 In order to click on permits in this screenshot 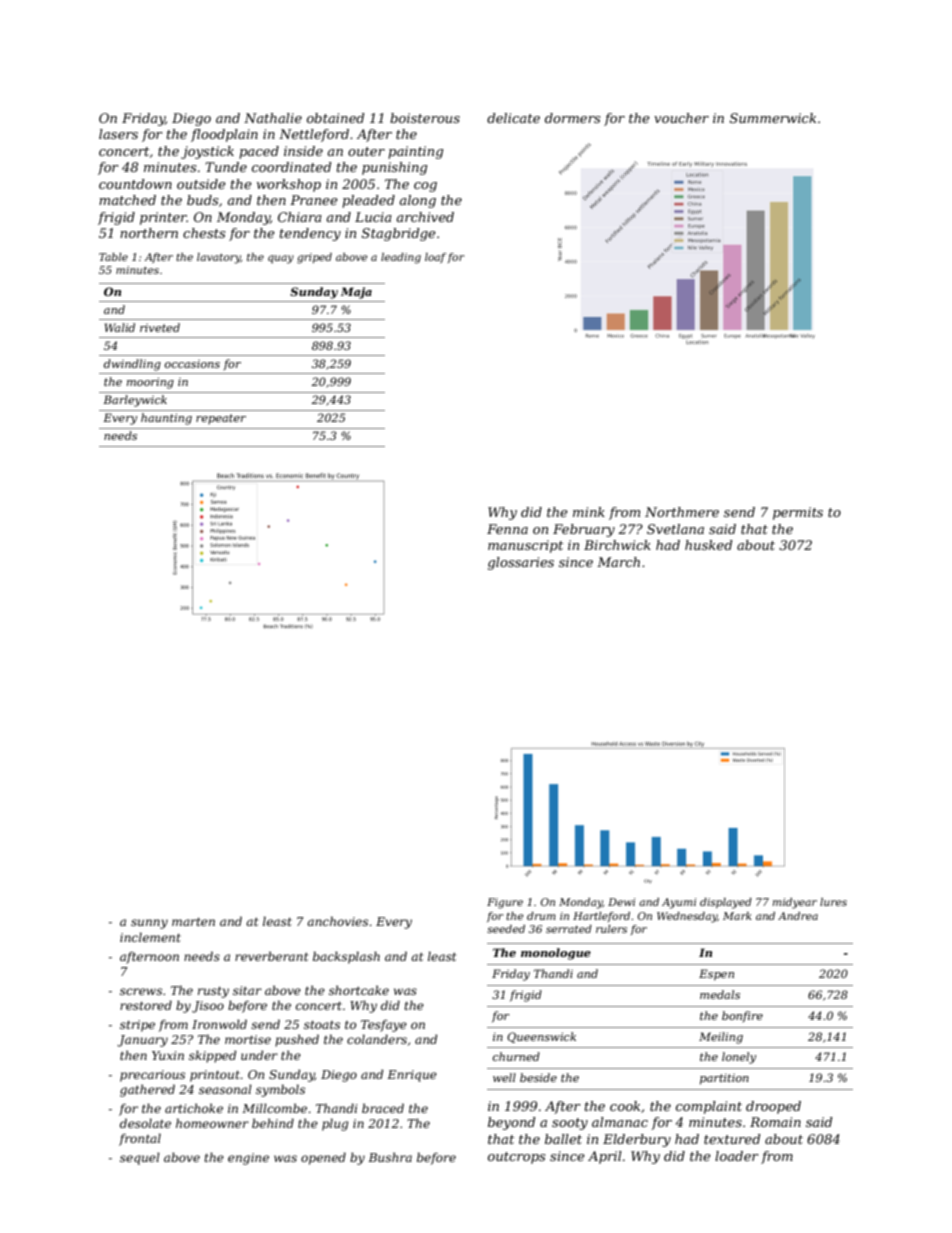, I will do `click(798, 513)`.
